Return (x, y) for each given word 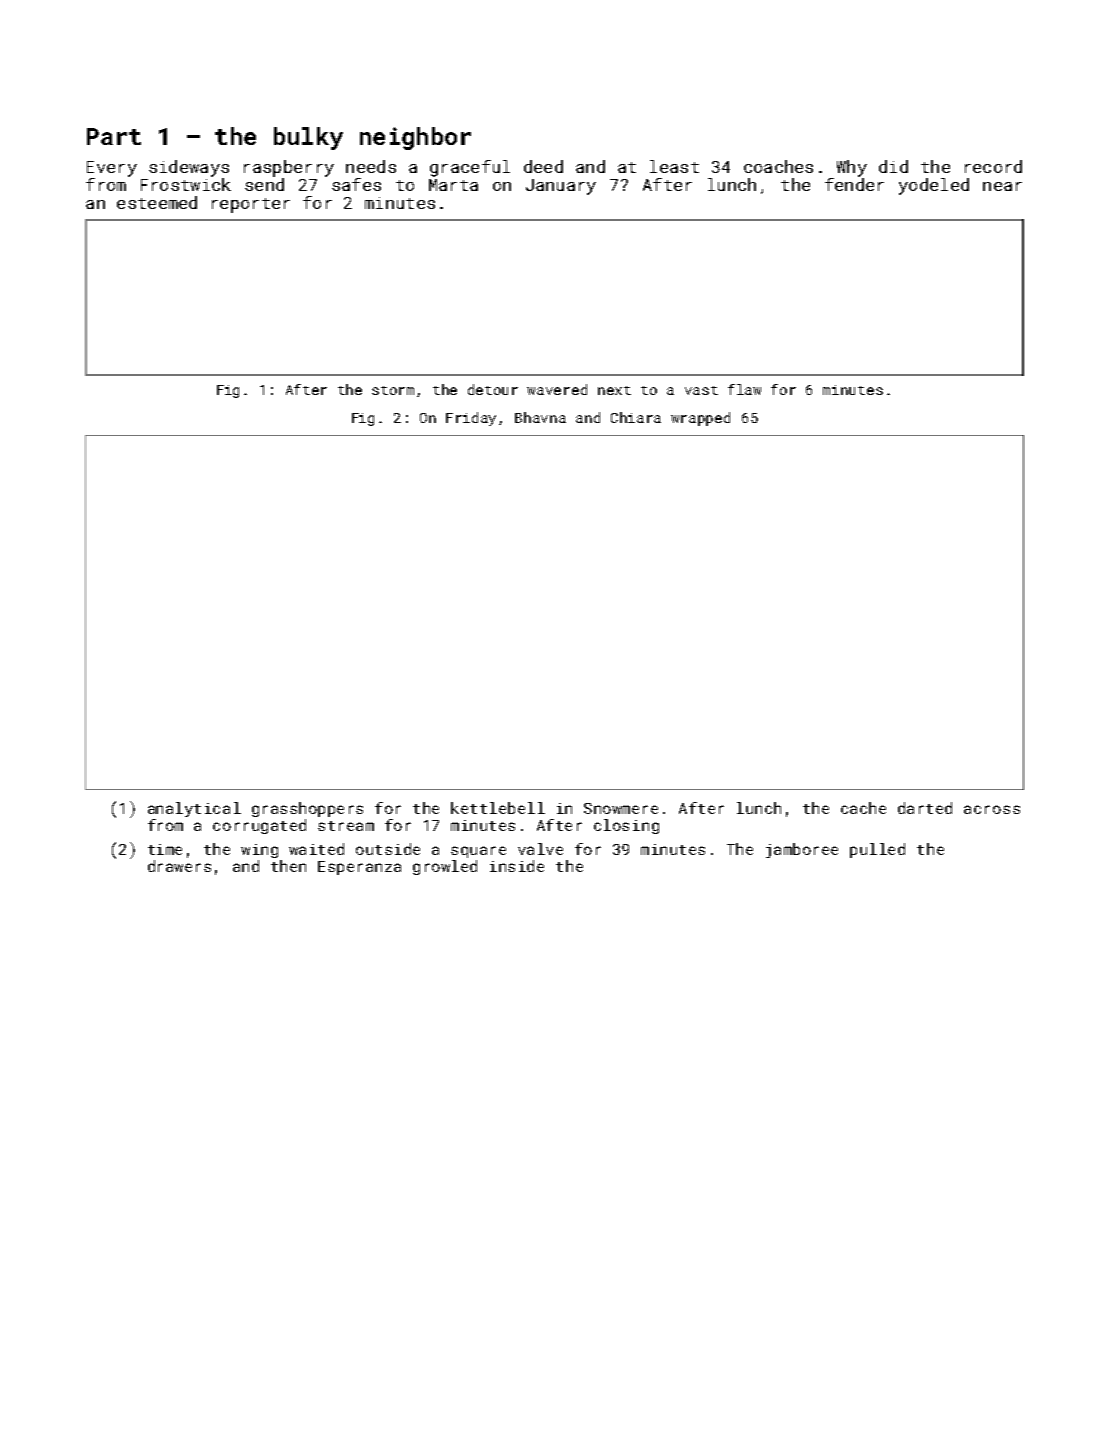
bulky (308, 138)
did (893, 166)
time (165, 849)
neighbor (415, 138)
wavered (557, 389)
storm (393, 390)
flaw (744, 389)
